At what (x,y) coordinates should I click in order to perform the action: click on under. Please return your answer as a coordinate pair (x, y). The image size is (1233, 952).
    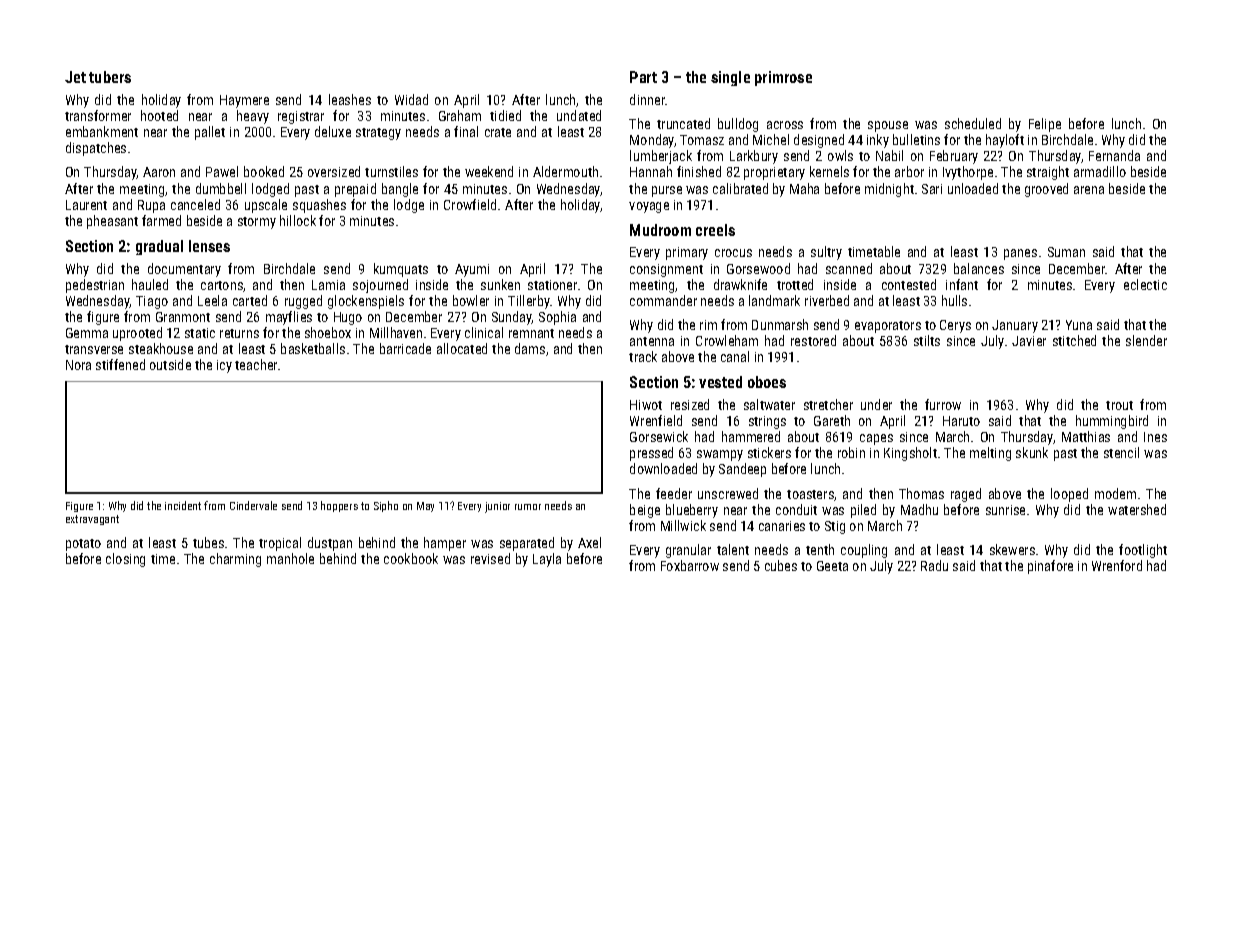
    Looking at the image, I should click on (876, 404).
